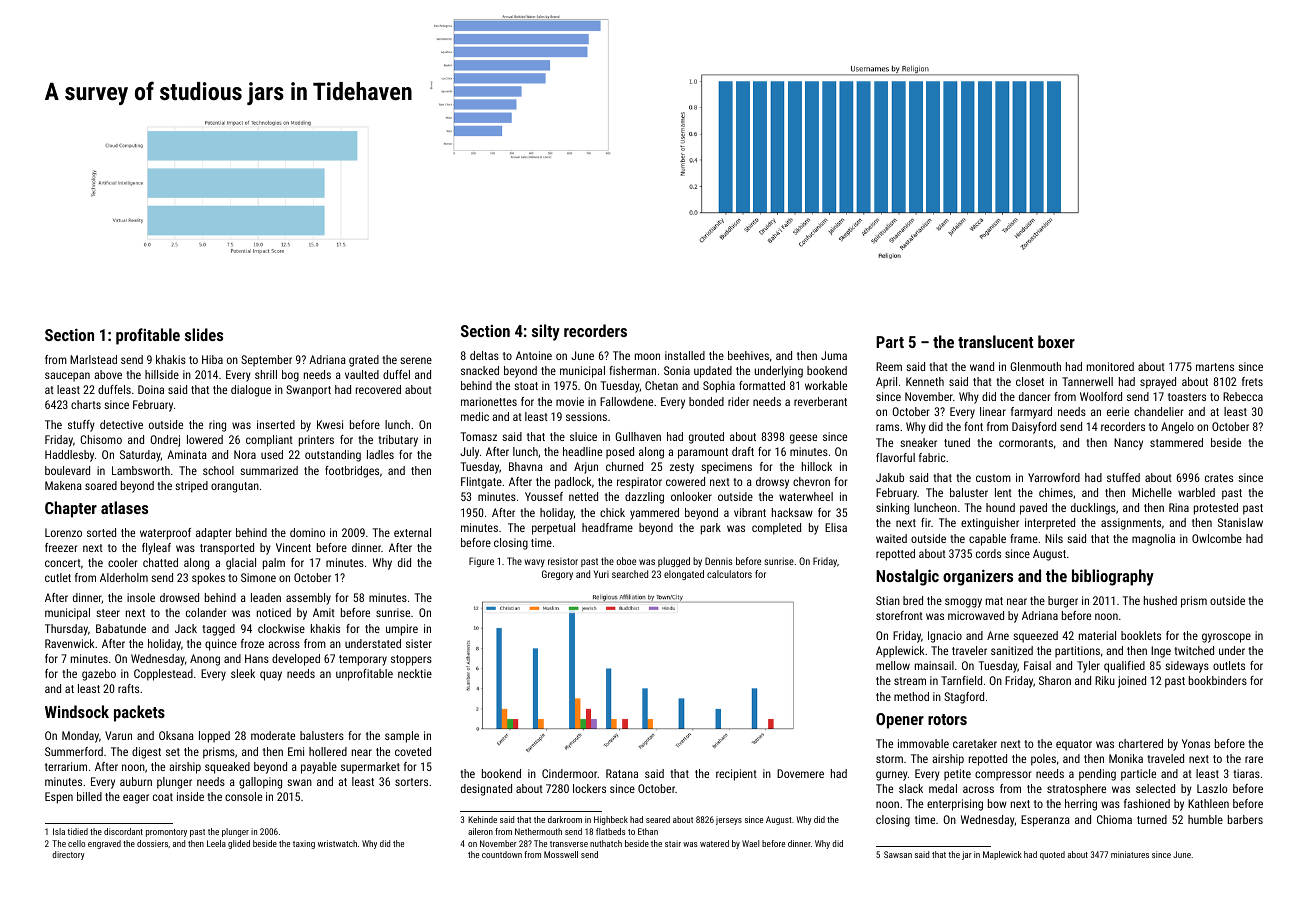 The image size is (1308, 924). Describe the element at coordinates (1110, 366) in the image. I see `monitored` at that location.
